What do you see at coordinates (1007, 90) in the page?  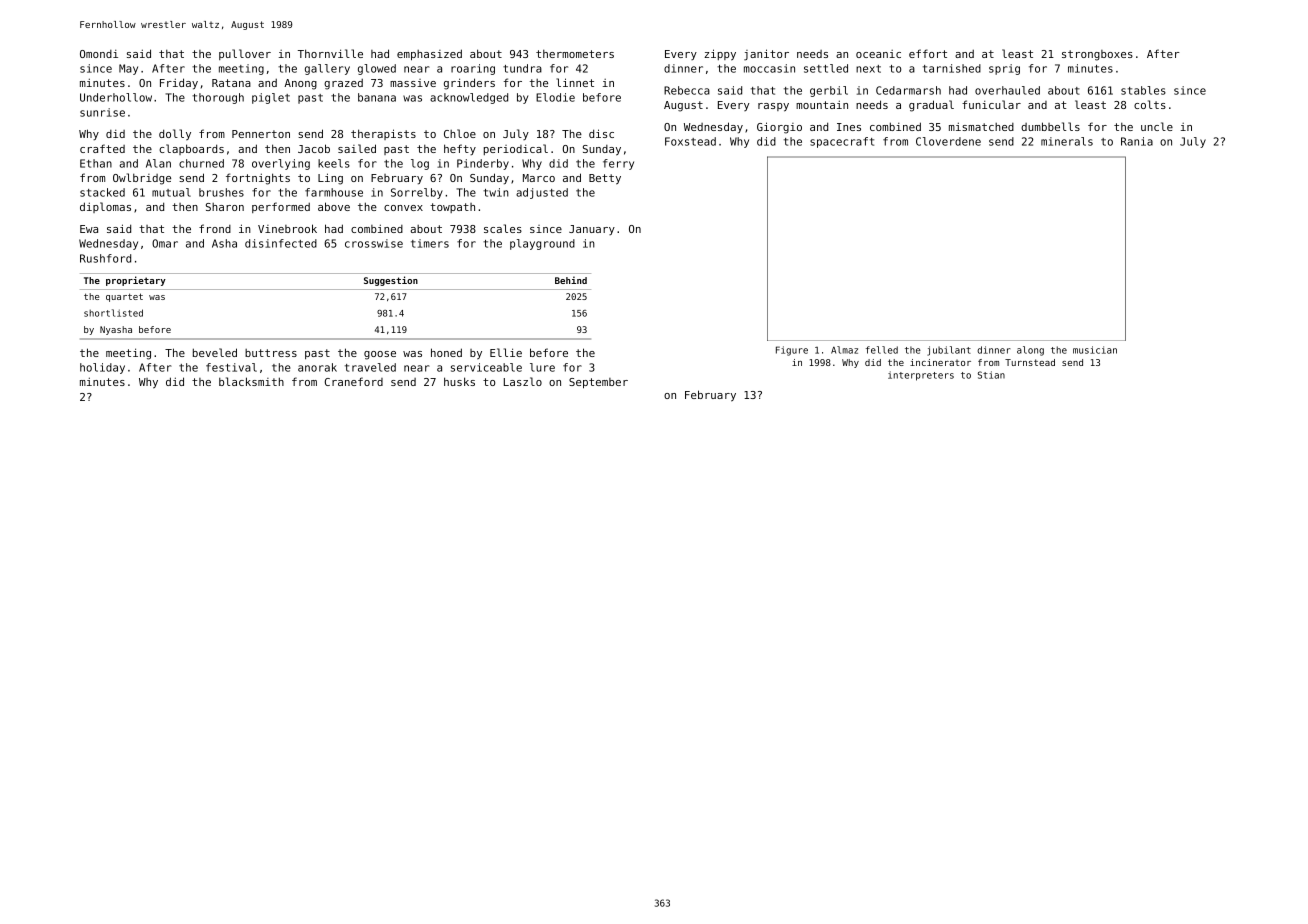 I see `overhauled` at bounding box center [1007, 90].
